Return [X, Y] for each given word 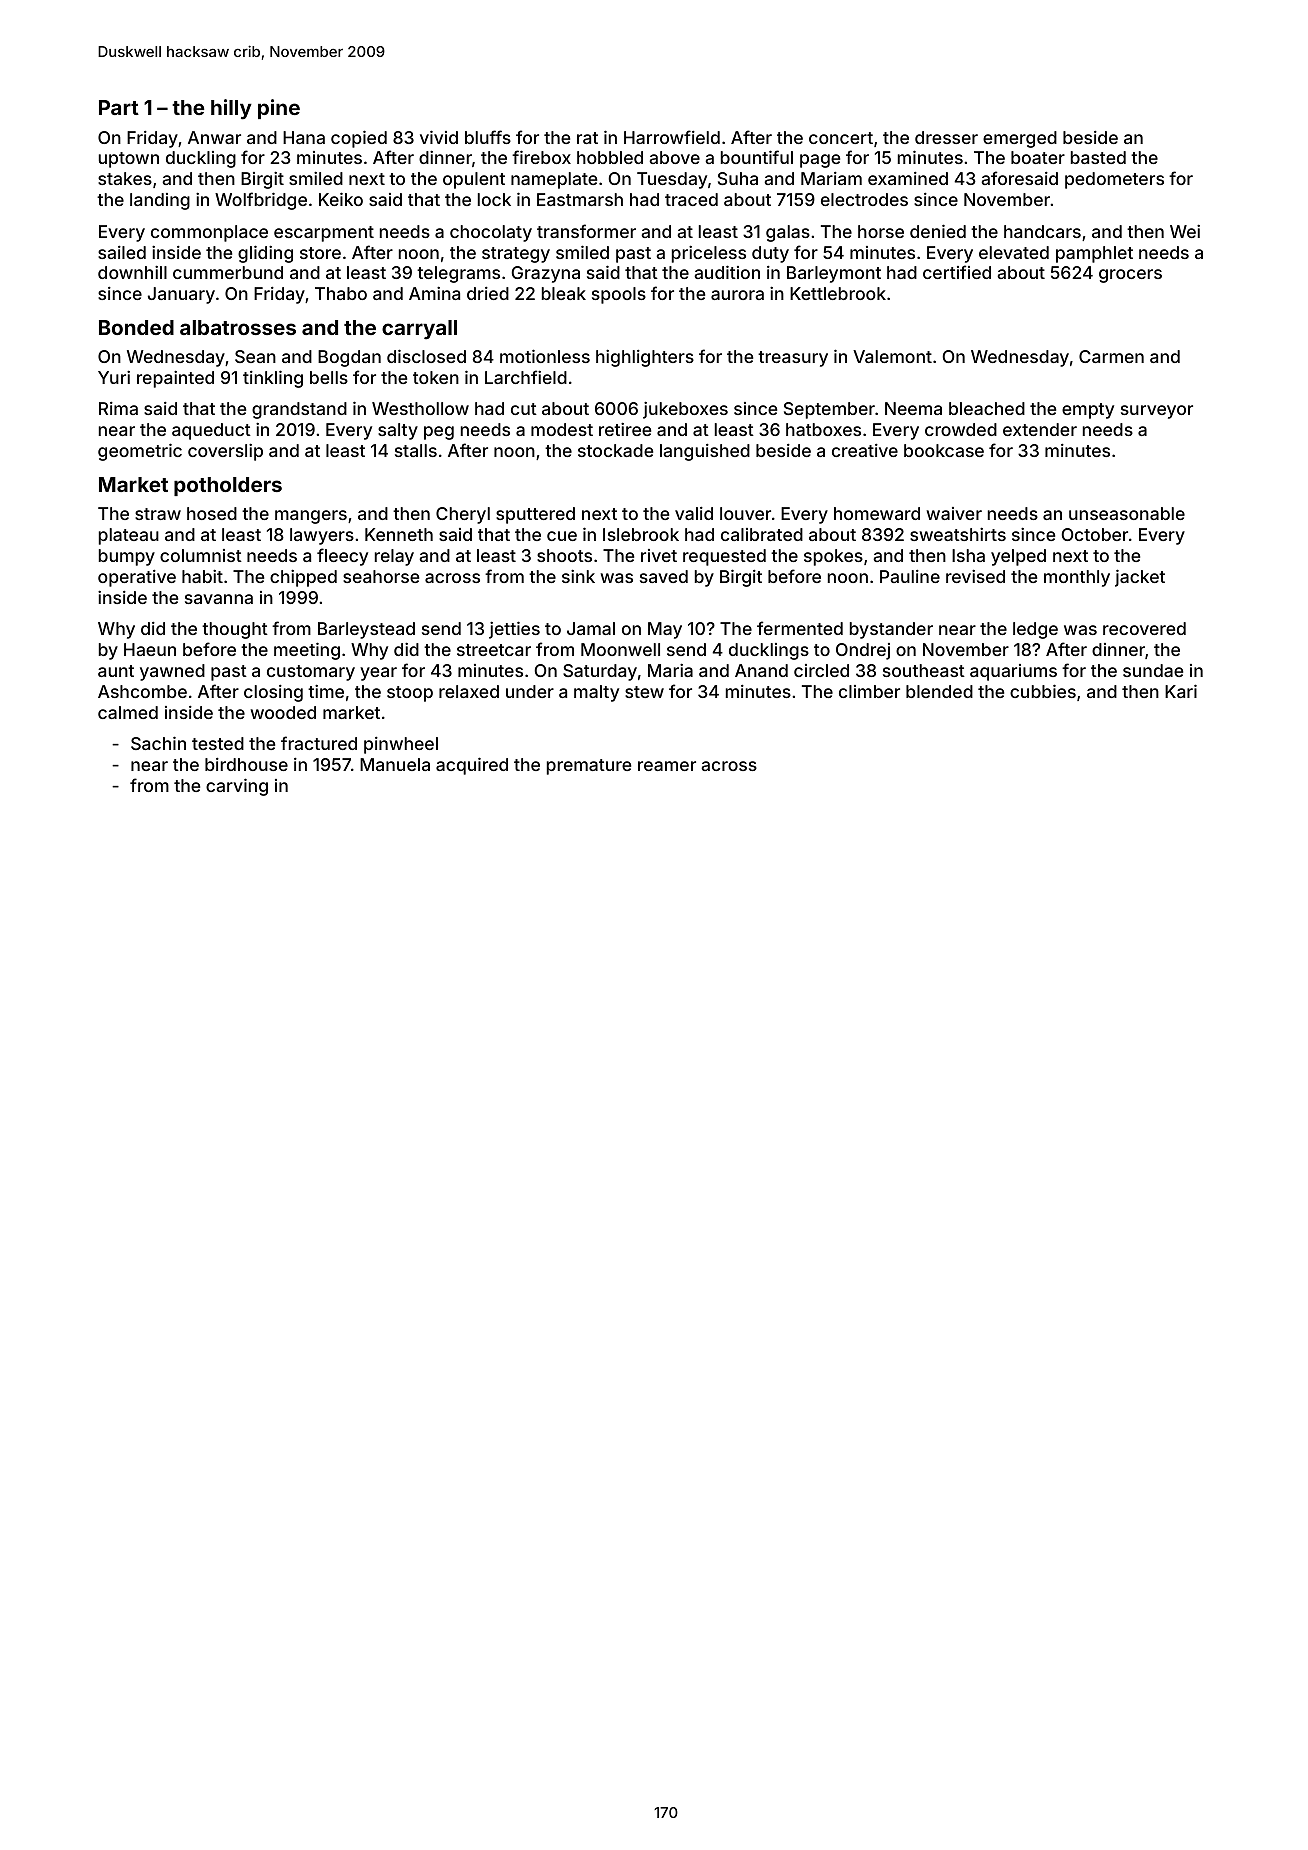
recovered [1144, 628]
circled [821, 670]
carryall [419, 330]
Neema [913, 408]
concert [841, 138]
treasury [793, 359]
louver [745, 513]
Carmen [1111, 356]
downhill [132, 272]
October [1094, 534]
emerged [1020, 139]
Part [119, 107]
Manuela [395, 764]
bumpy [127, 557]
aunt [116, 671]
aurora [737, 295]
